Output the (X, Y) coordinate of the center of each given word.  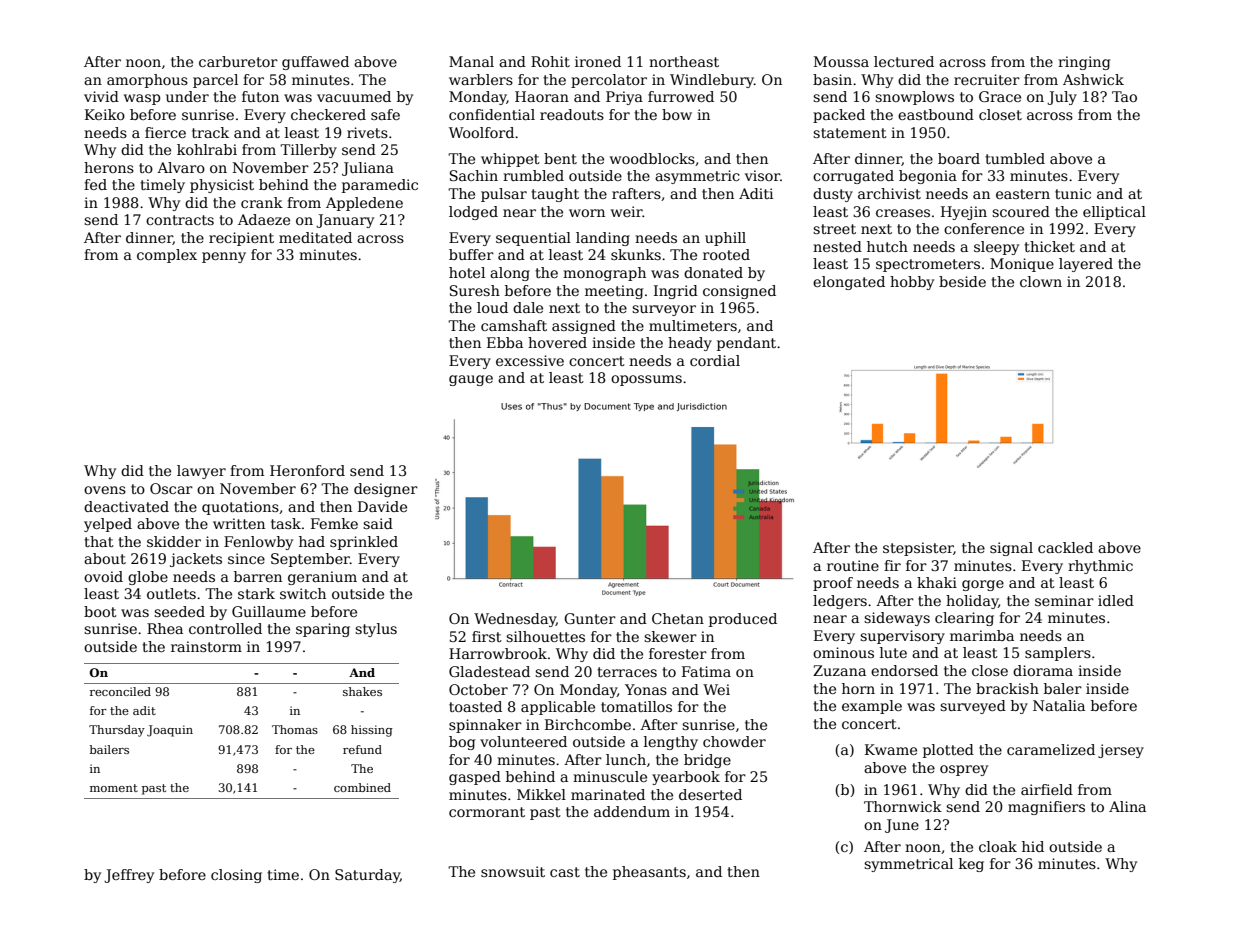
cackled (1065, 547)
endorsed (904, 670)
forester (678, 653)
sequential (533, 239)
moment (114, 788)
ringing (1084, 63)
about (105, 558)
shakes (362, 691)
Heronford (307, 470)
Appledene (364, 204)
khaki (937, 582)
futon (260, 96)
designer (386, 490)
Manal (471, 61)
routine (853, 565)
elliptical (1114, 213)
